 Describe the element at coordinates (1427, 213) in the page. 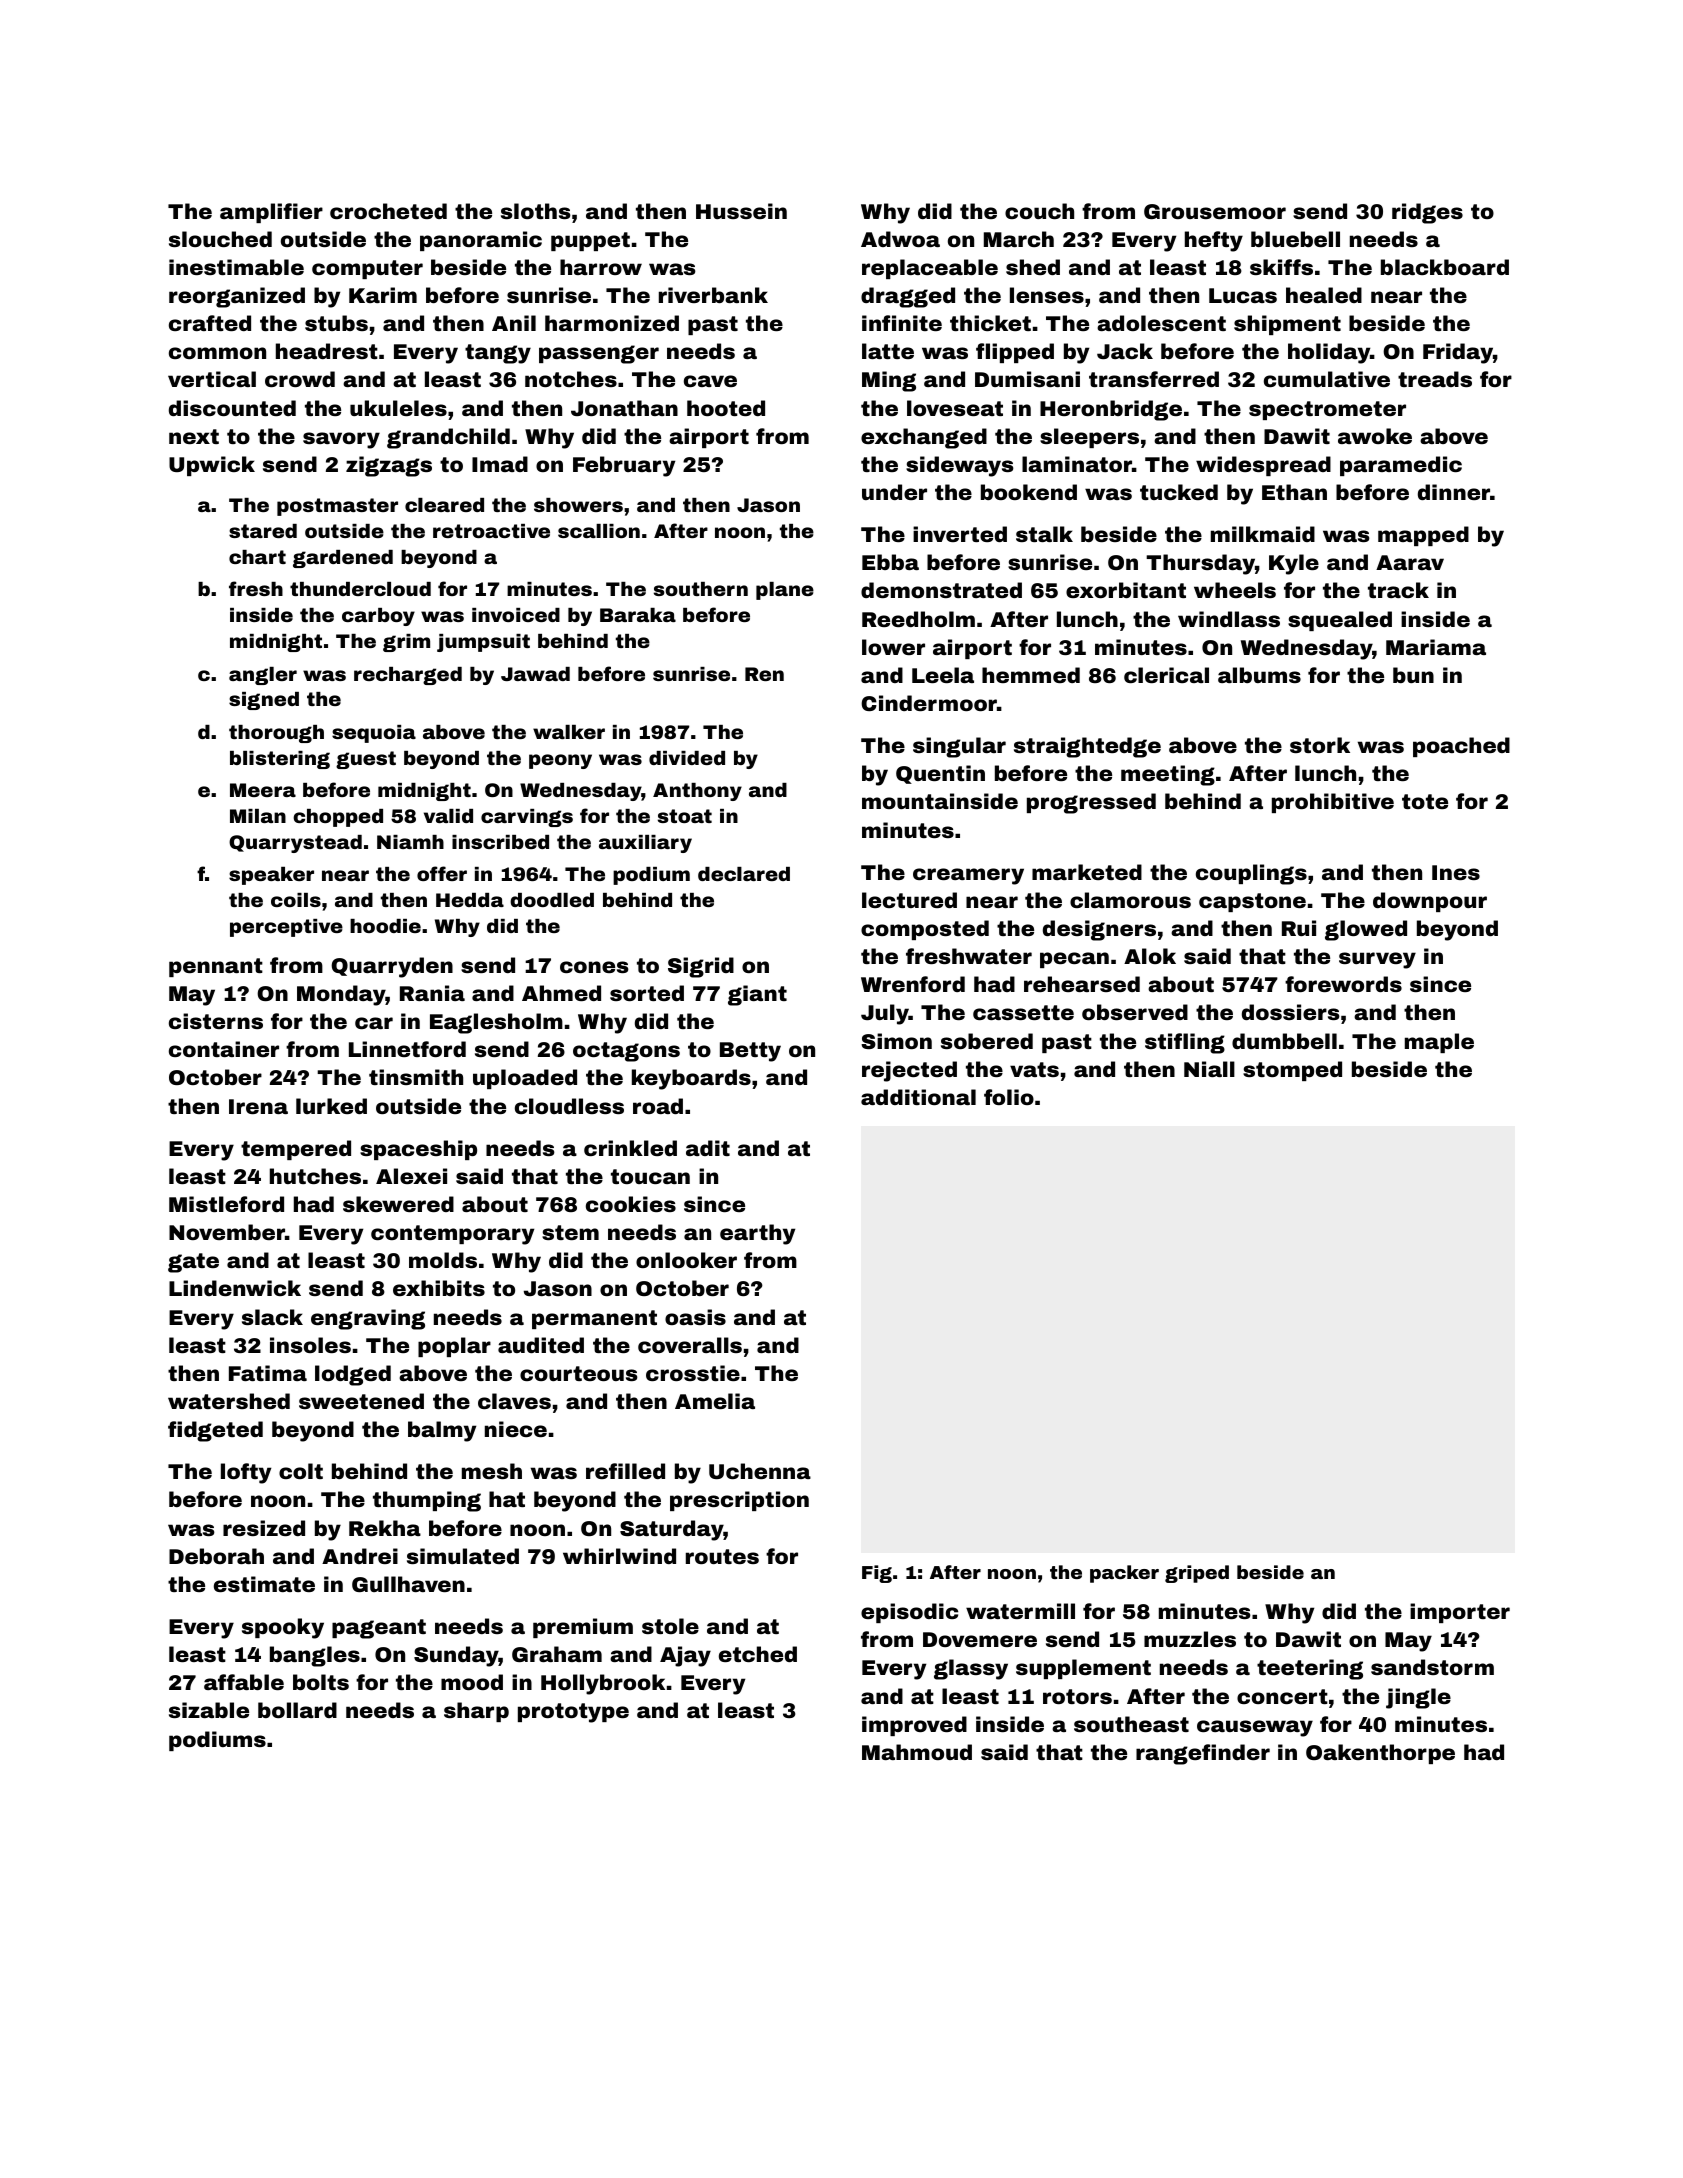

I see `ridges` at that location.
